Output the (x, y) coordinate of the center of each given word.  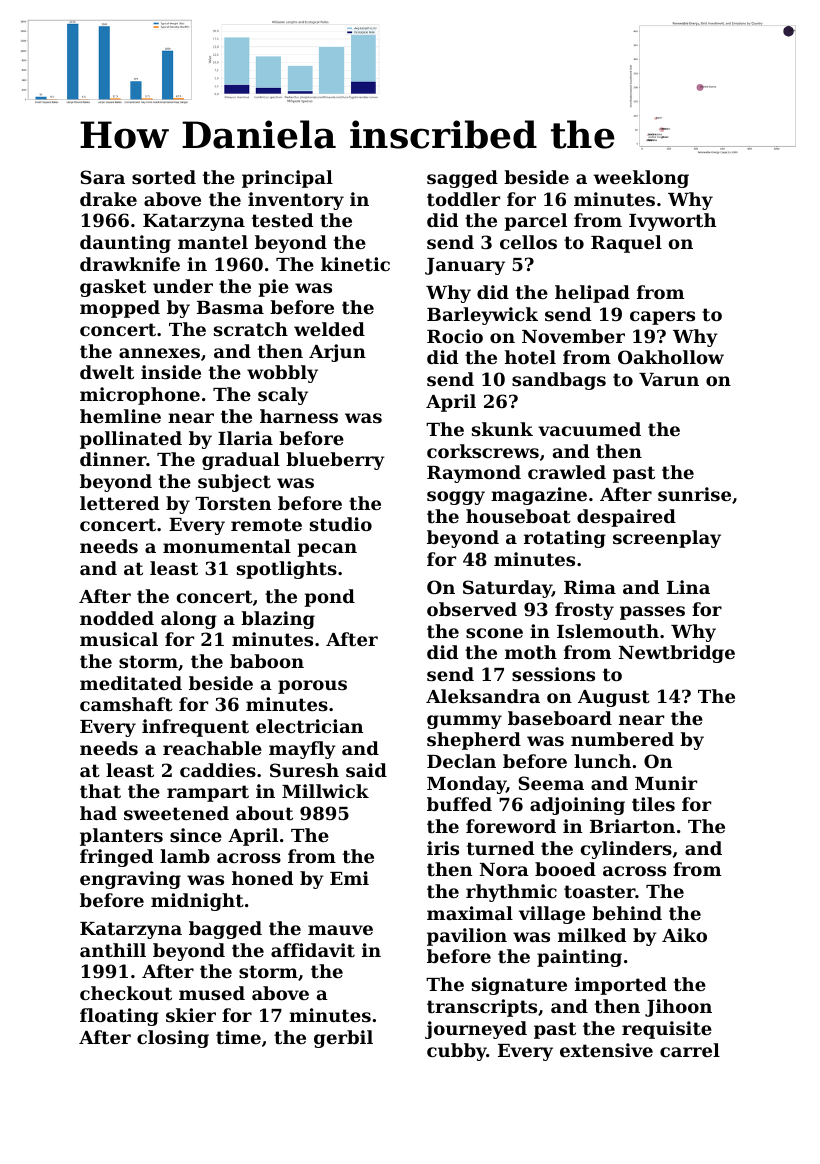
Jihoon (678, 1008)
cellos (528, 242)
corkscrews (483, 451)
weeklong (641, 179)
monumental (227, 546)
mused (212, 993)
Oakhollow (671, 357)
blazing (278, 620)
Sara (102, 177)
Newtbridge (677, 654)
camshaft (126, 704)
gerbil (343, 1039)
